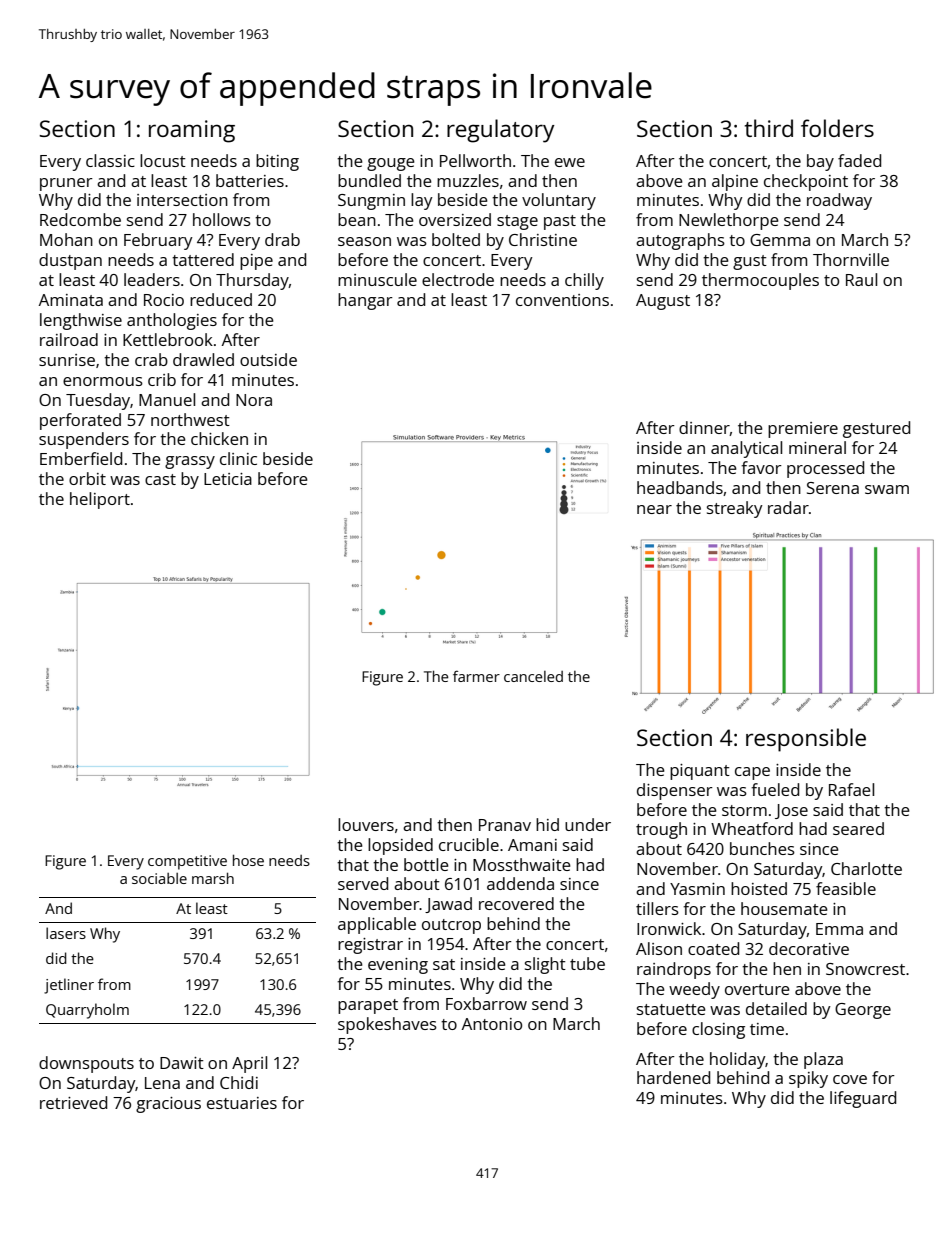  What do you see at coordinates (213, 878) in the page?
I see `marsh` at bounding box center [213, 878].
